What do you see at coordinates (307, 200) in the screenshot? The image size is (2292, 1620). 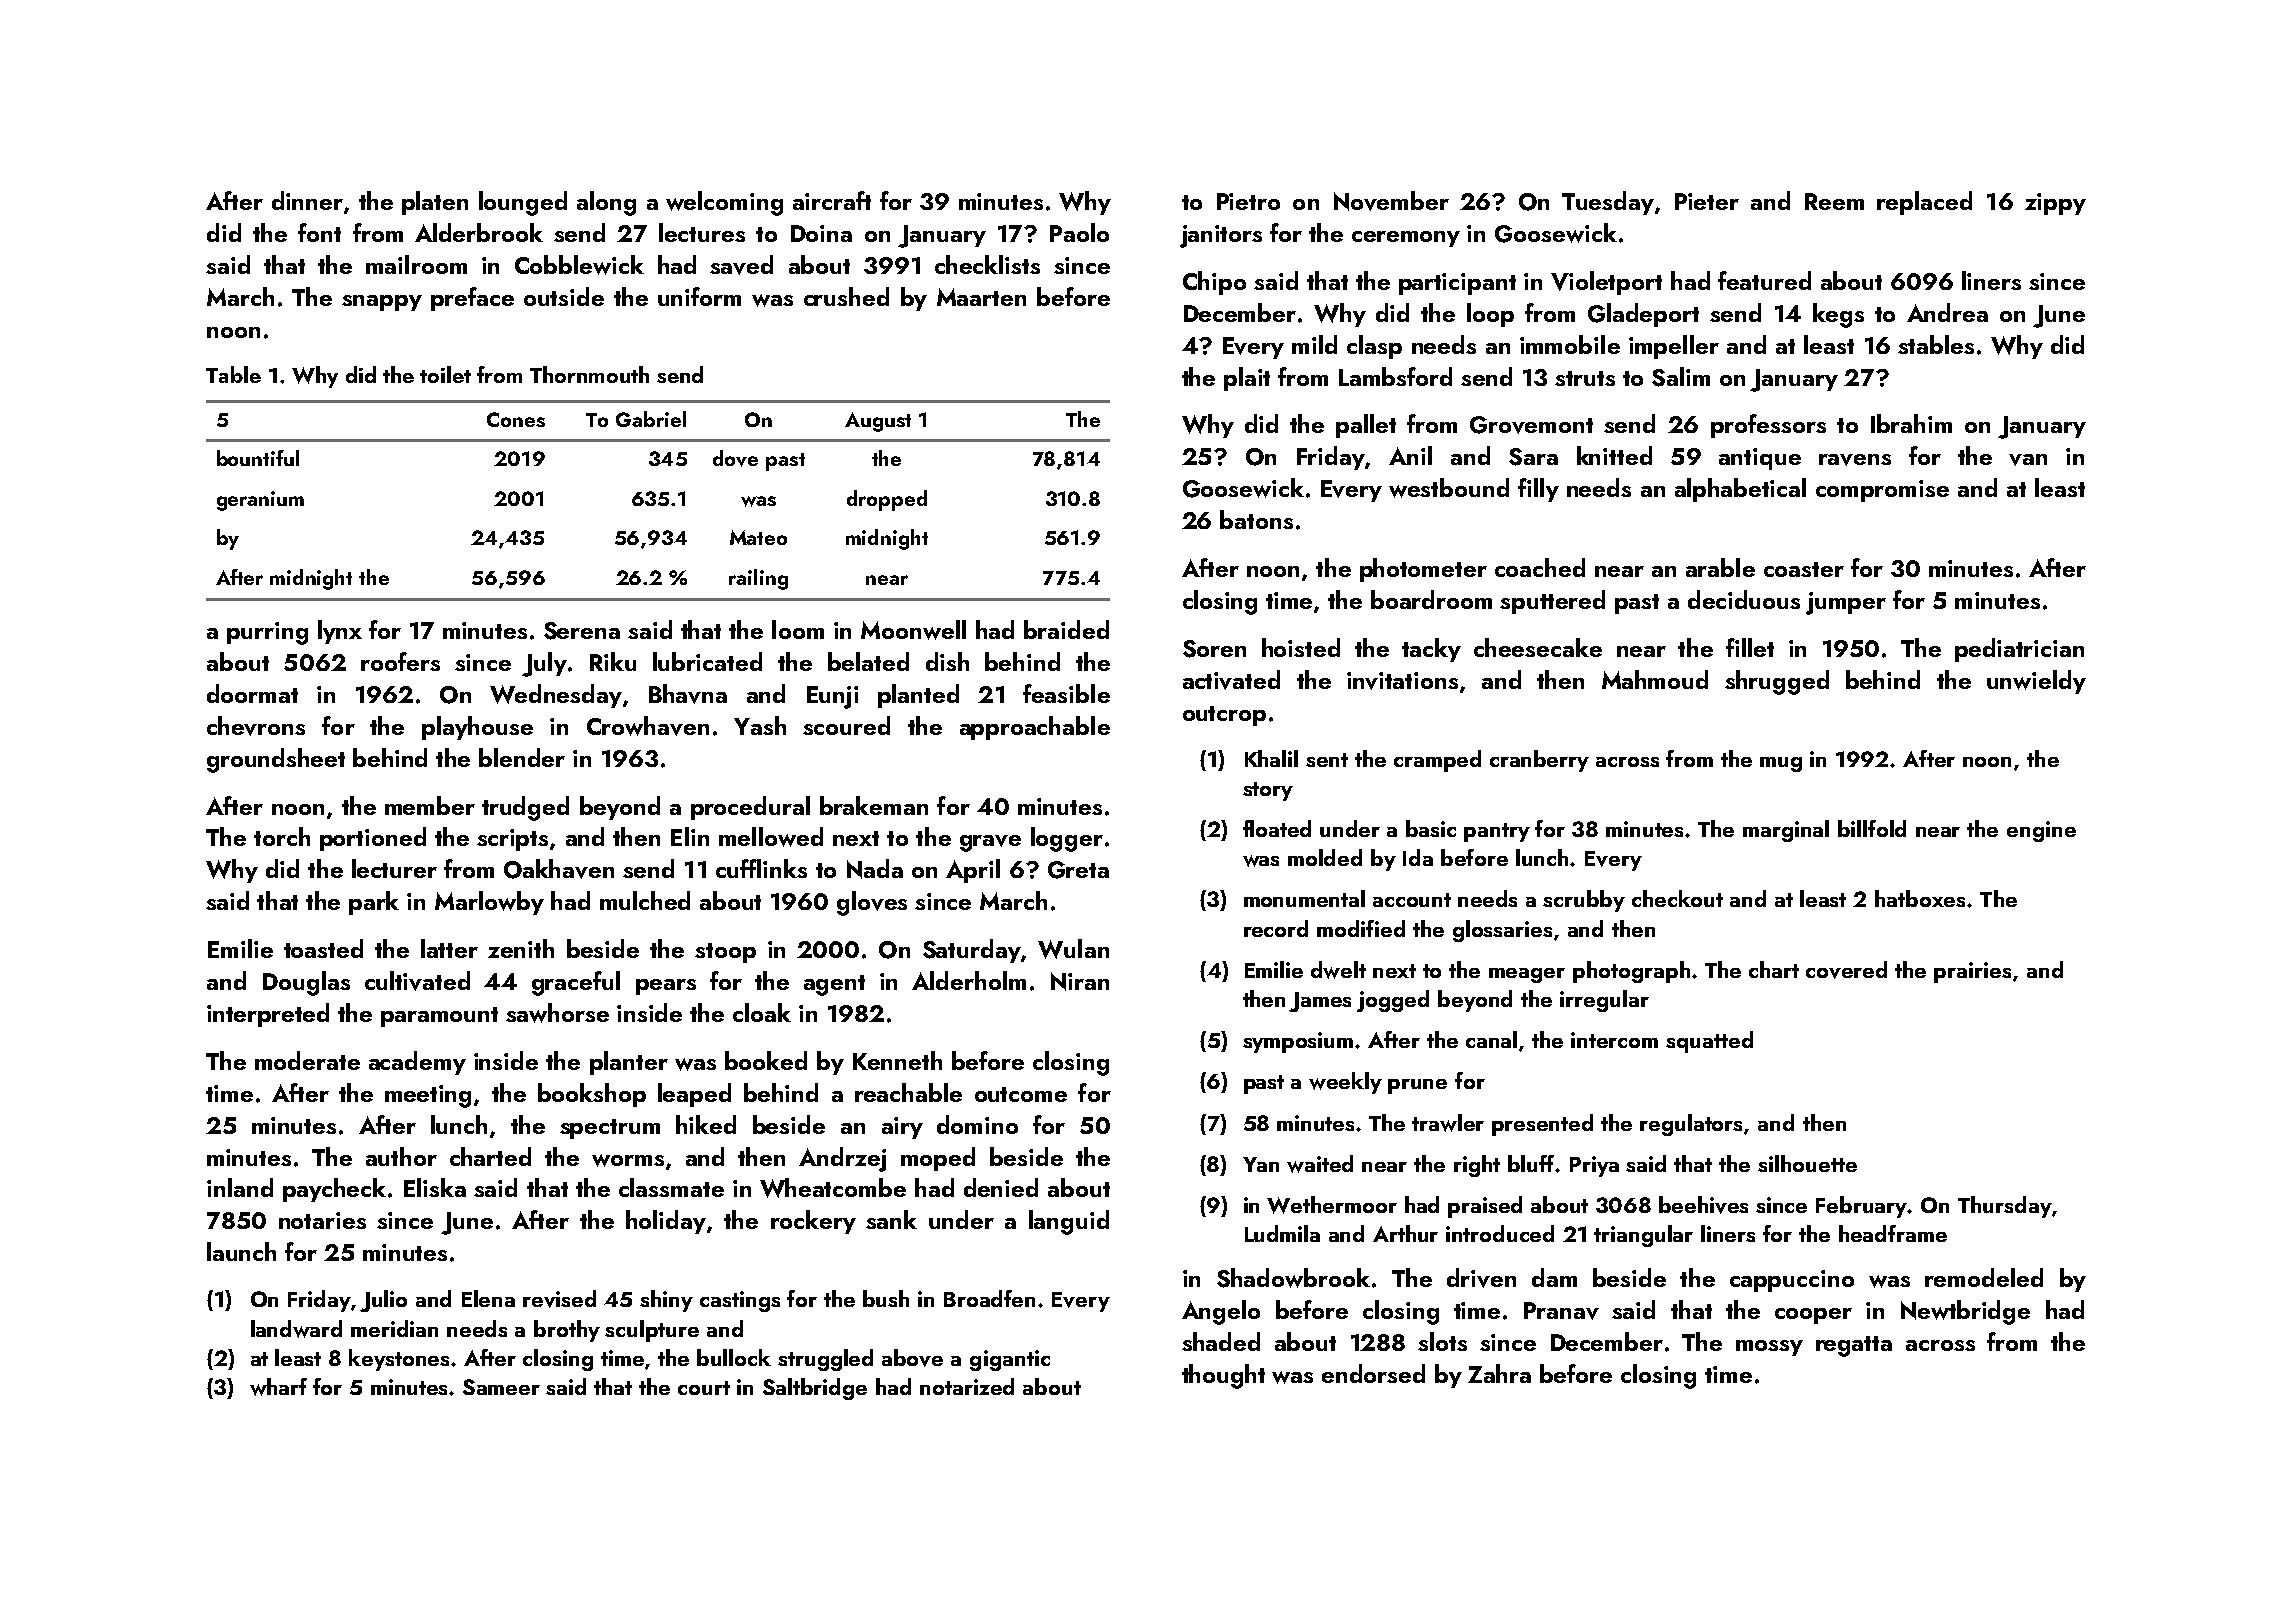 I see `dinner` at bounding box center [307, 200].
